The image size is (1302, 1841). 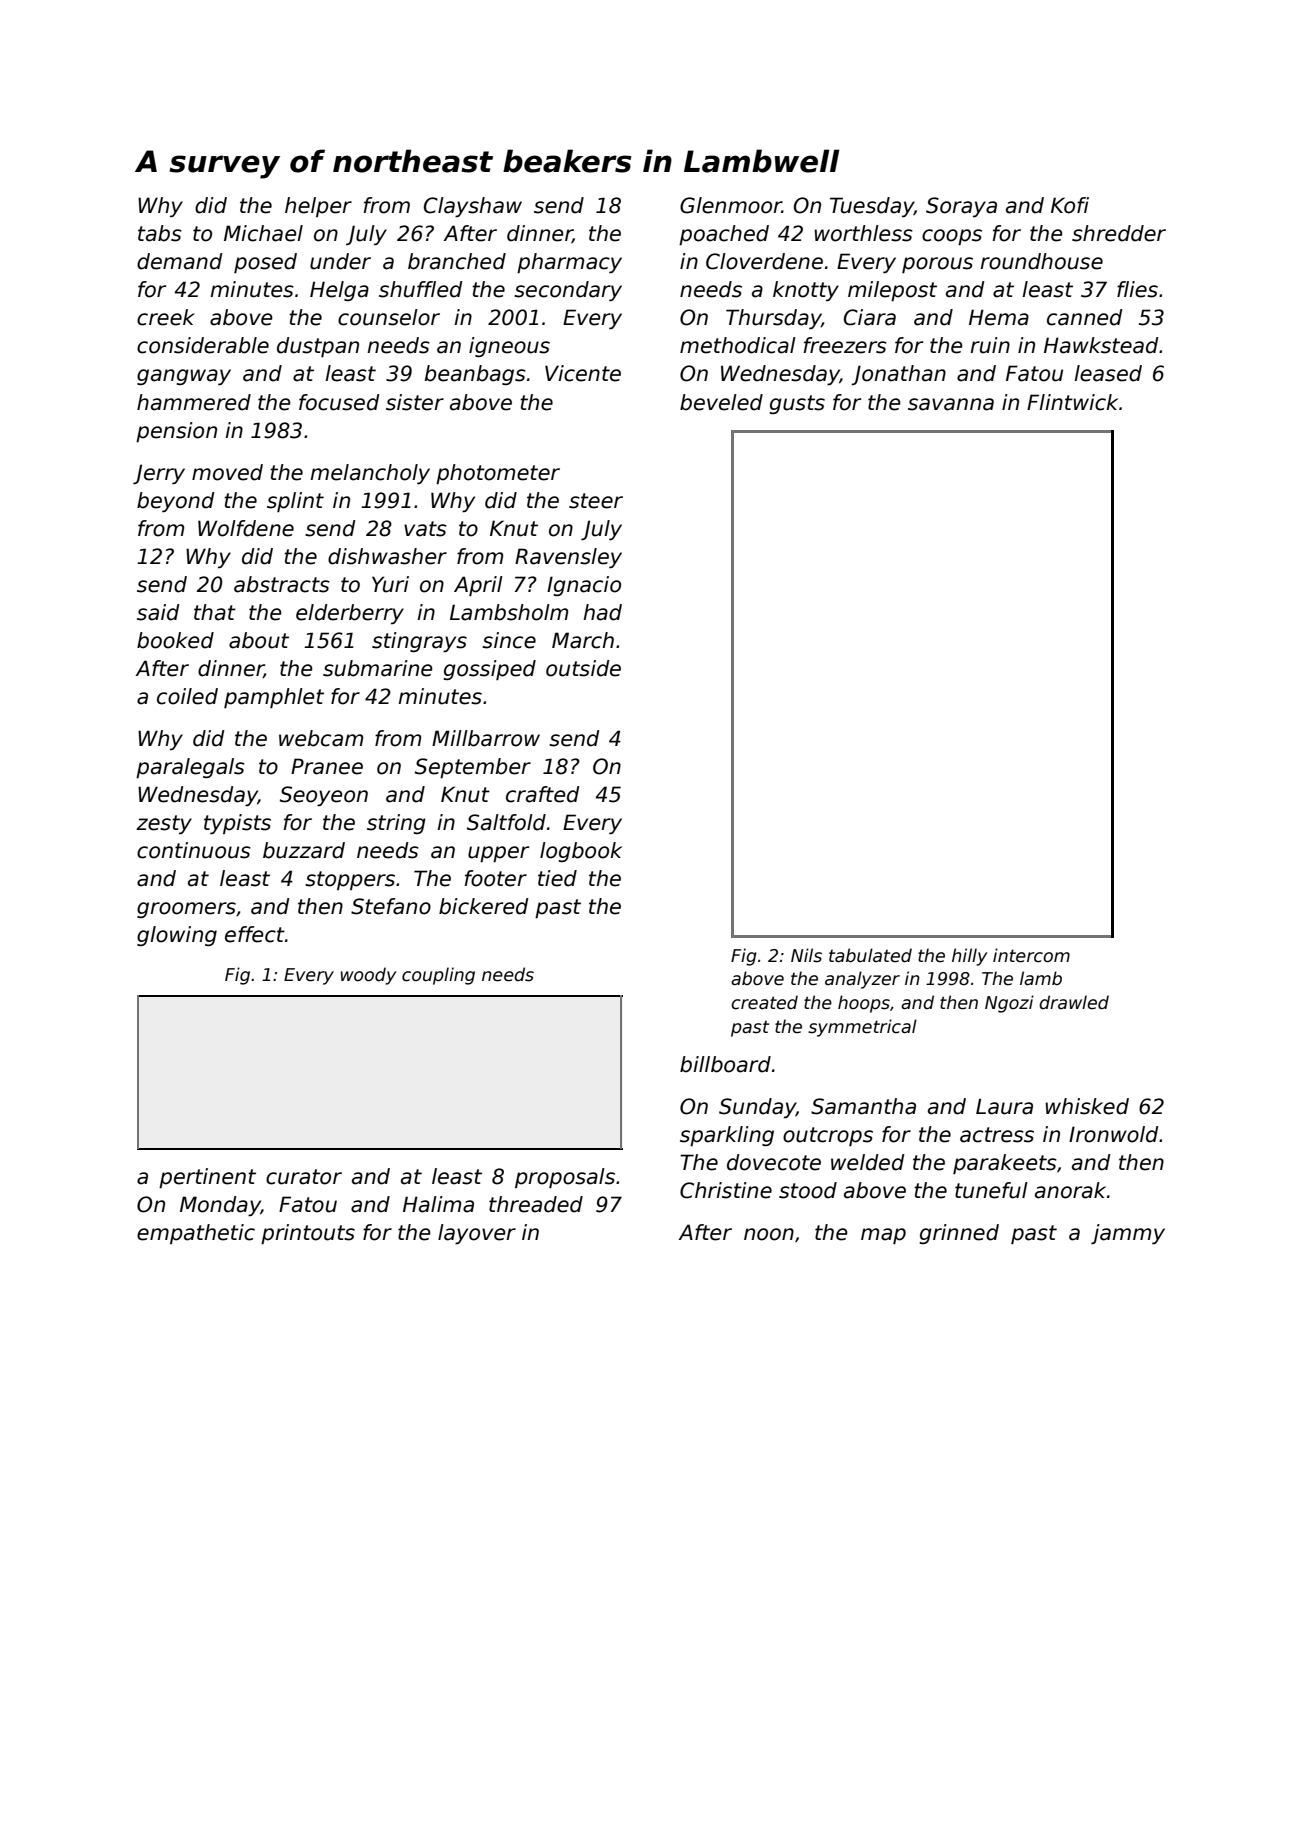 I want to click on Ignacio, so click(x=584, y=586).
